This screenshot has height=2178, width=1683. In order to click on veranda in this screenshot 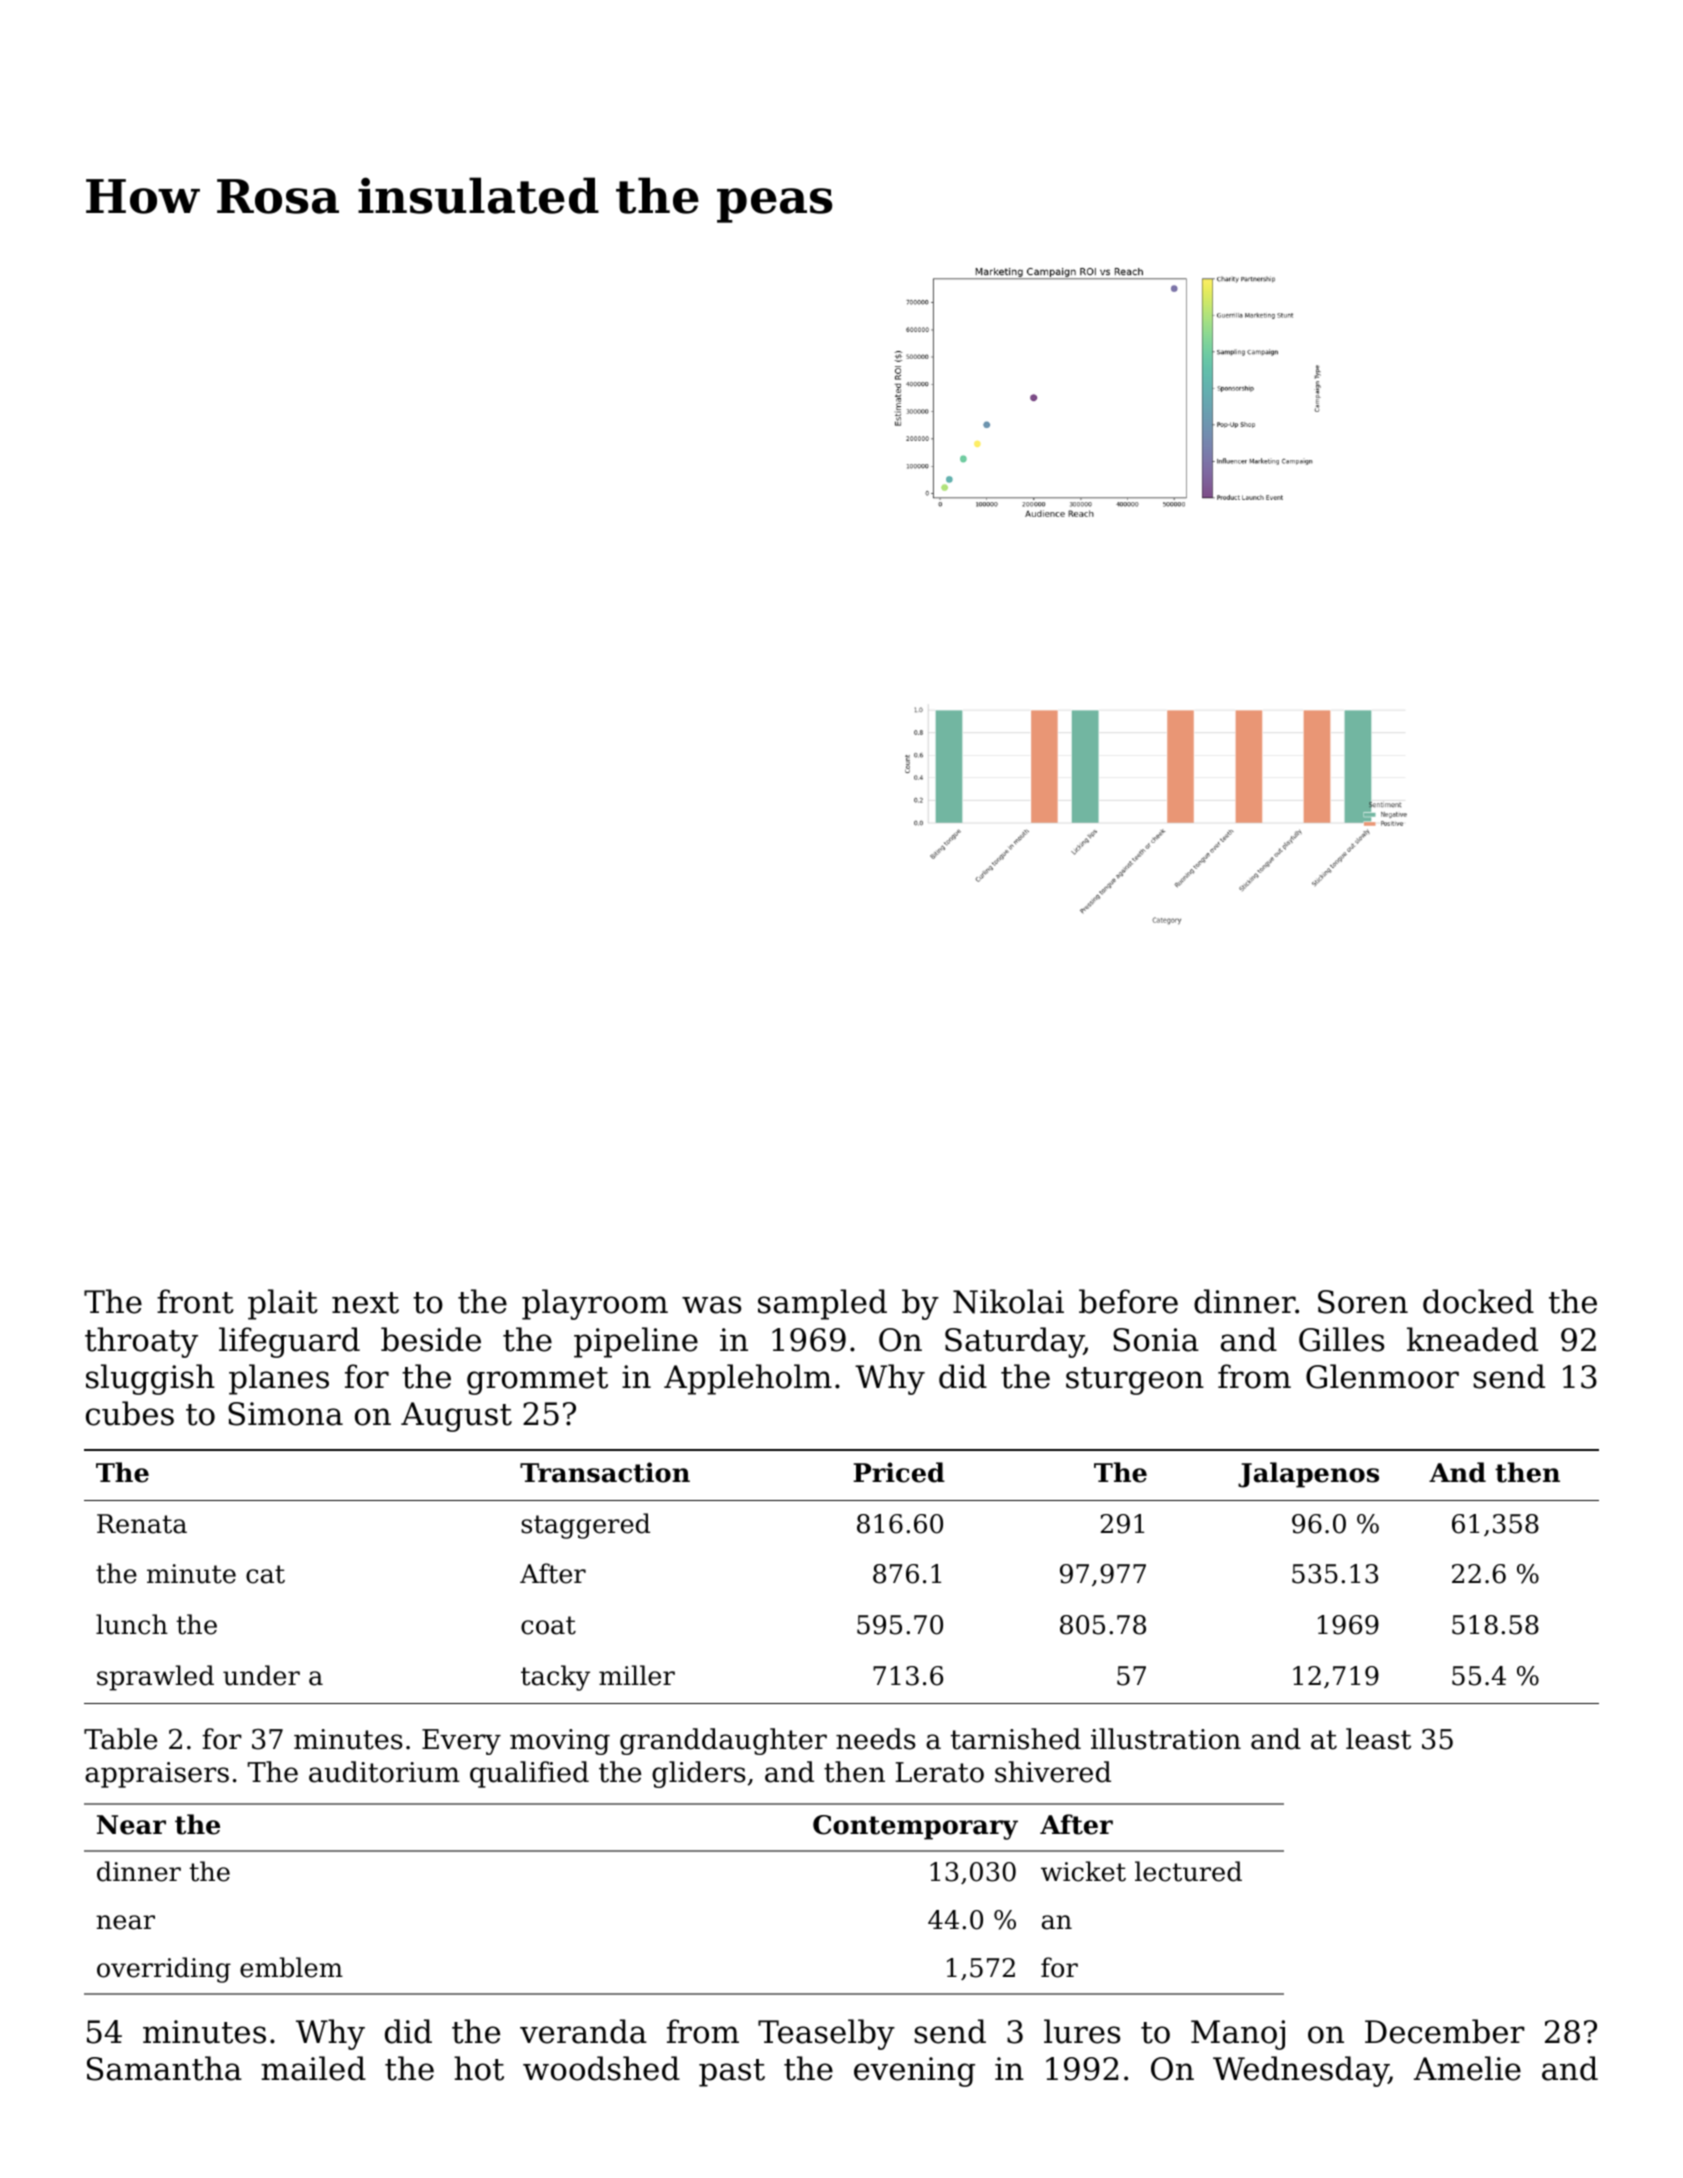, I will do `click(583, 2031)`.
